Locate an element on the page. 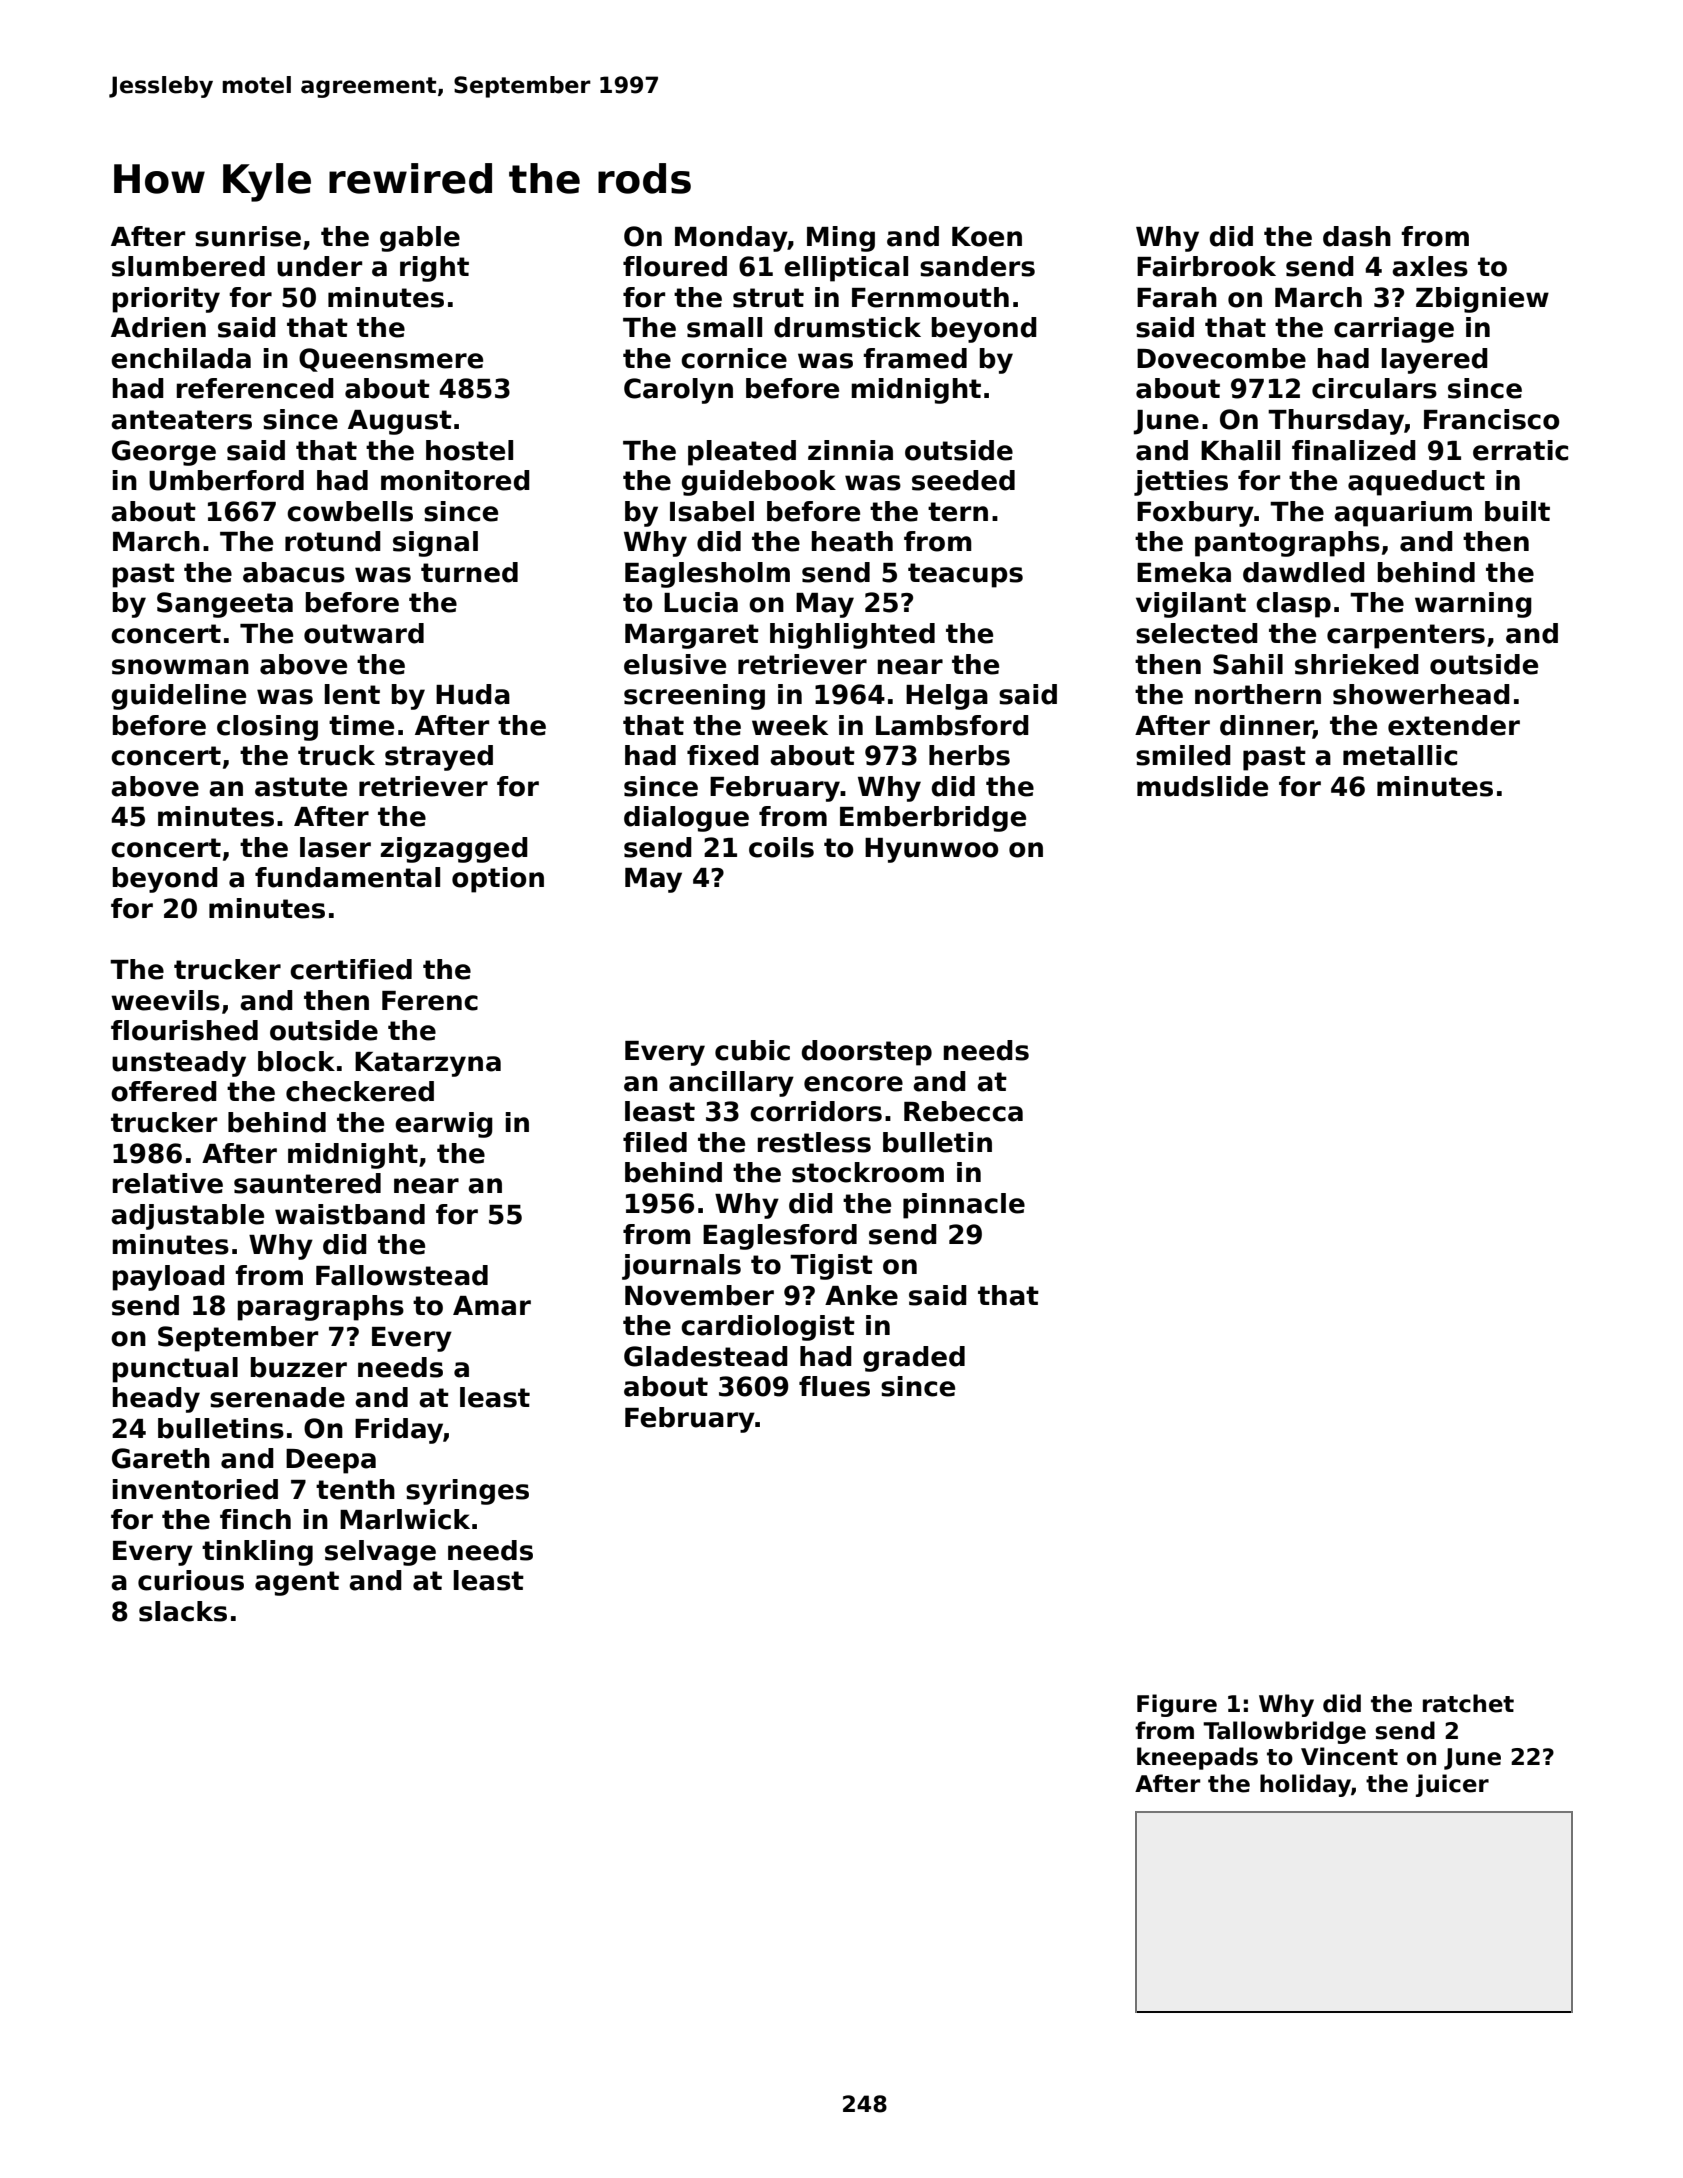 This image has height=2178, width=1683. certified is located at coordinates (351, 969).
